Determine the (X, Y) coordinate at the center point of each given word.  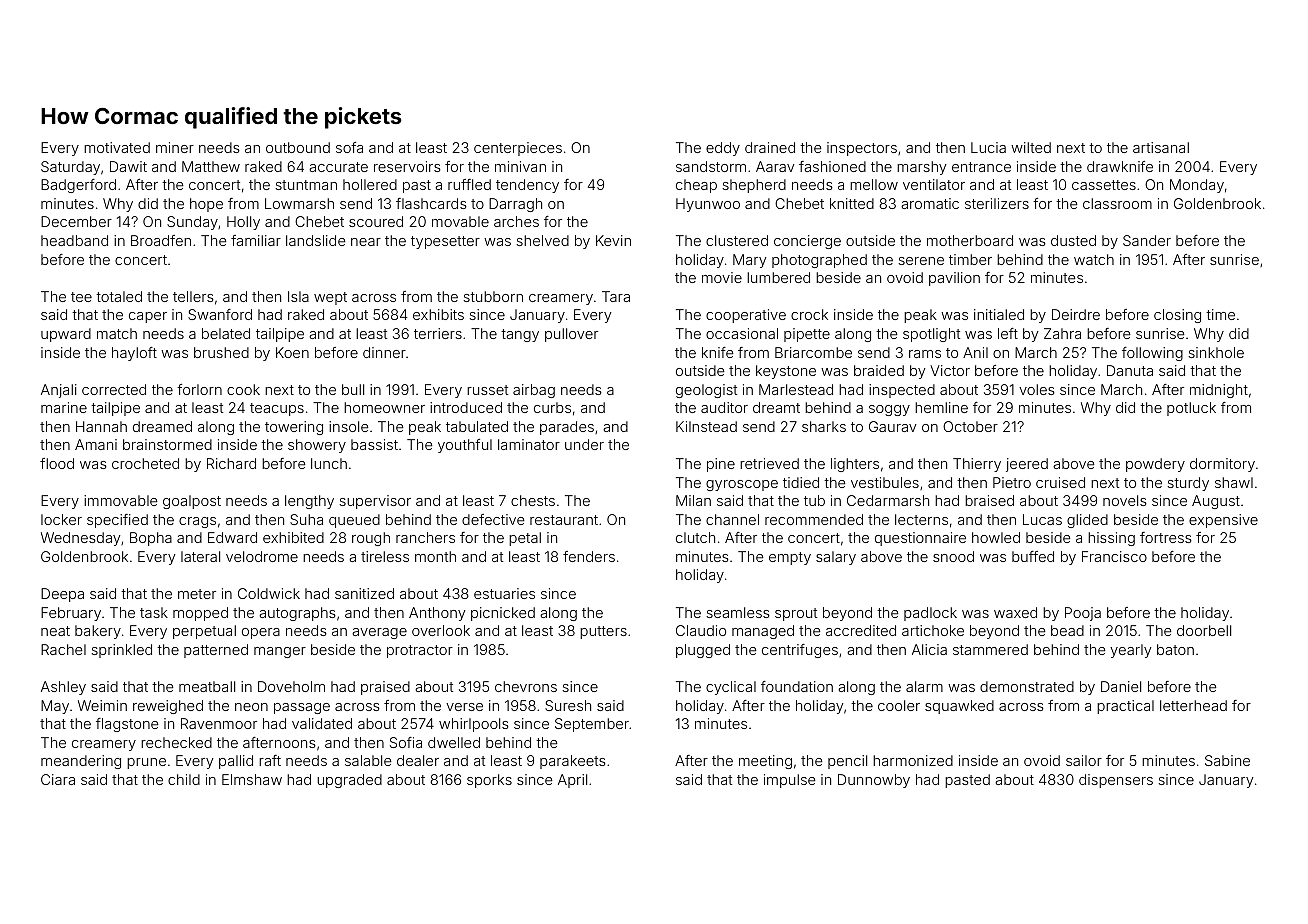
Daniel (1121, 686)
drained (770, 147)
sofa (349, 147)
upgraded (349, 781)
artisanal (1161, 147)
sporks (489, 781)
